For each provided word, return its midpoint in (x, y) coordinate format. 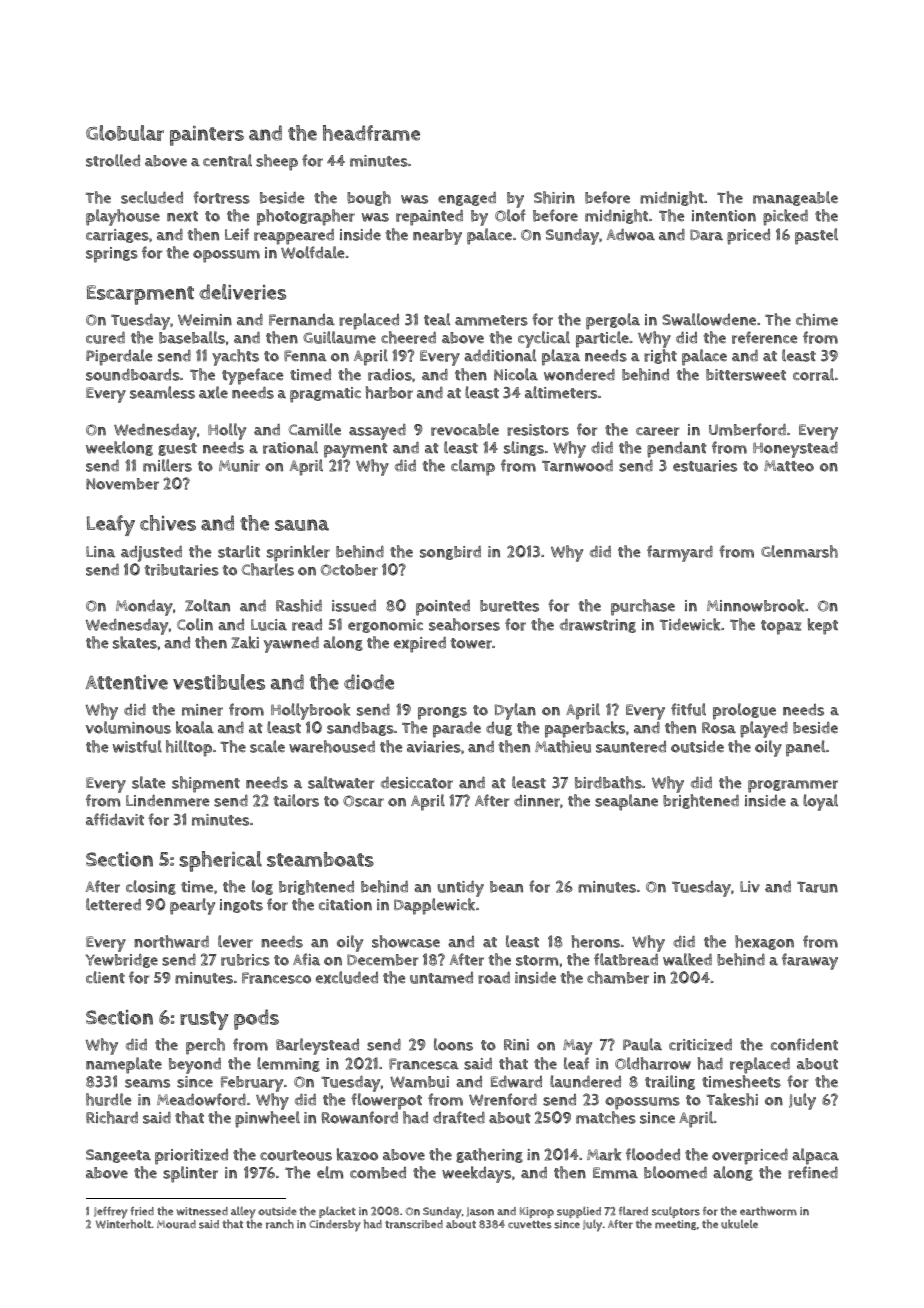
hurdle (109, 1099)
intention (724, 216)
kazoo (357, 1154)
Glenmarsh (799, 551)
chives (168, 523)
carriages (117, 236)
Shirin (554, 197)
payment (356, 450)
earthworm (768, 1211)
